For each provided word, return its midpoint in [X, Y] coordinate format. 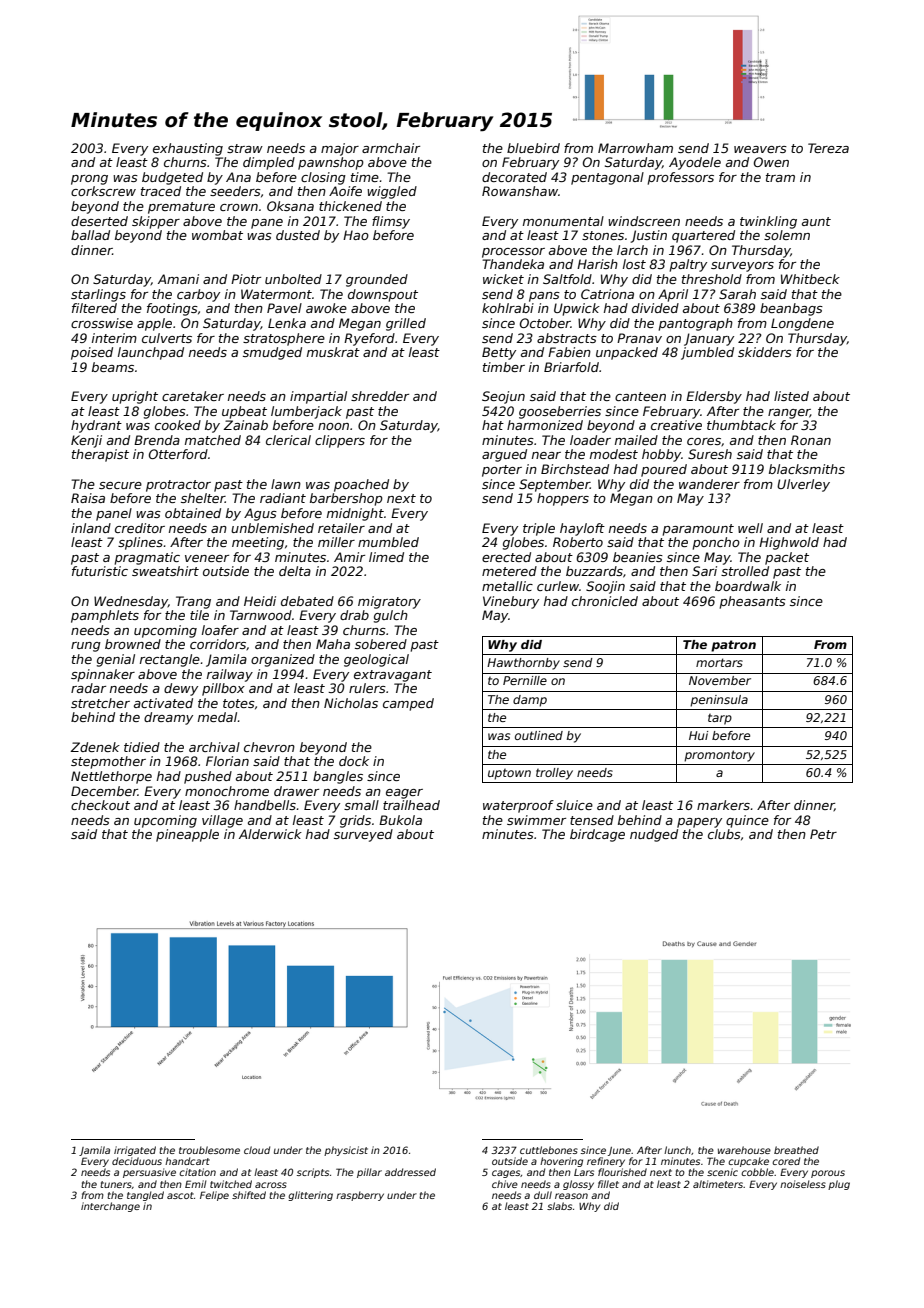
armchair [391, 148]
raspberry [360, 1196]
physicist [346, 1151]
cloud [257, 1150]
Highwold [789, 543]
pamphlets [105, 616]
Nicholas [351, 703]
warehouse [744, 1150]
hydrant [96, 426]
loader [590, 440]
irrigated [135, 1151]
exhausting [188, 149]
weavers [760, 149]
